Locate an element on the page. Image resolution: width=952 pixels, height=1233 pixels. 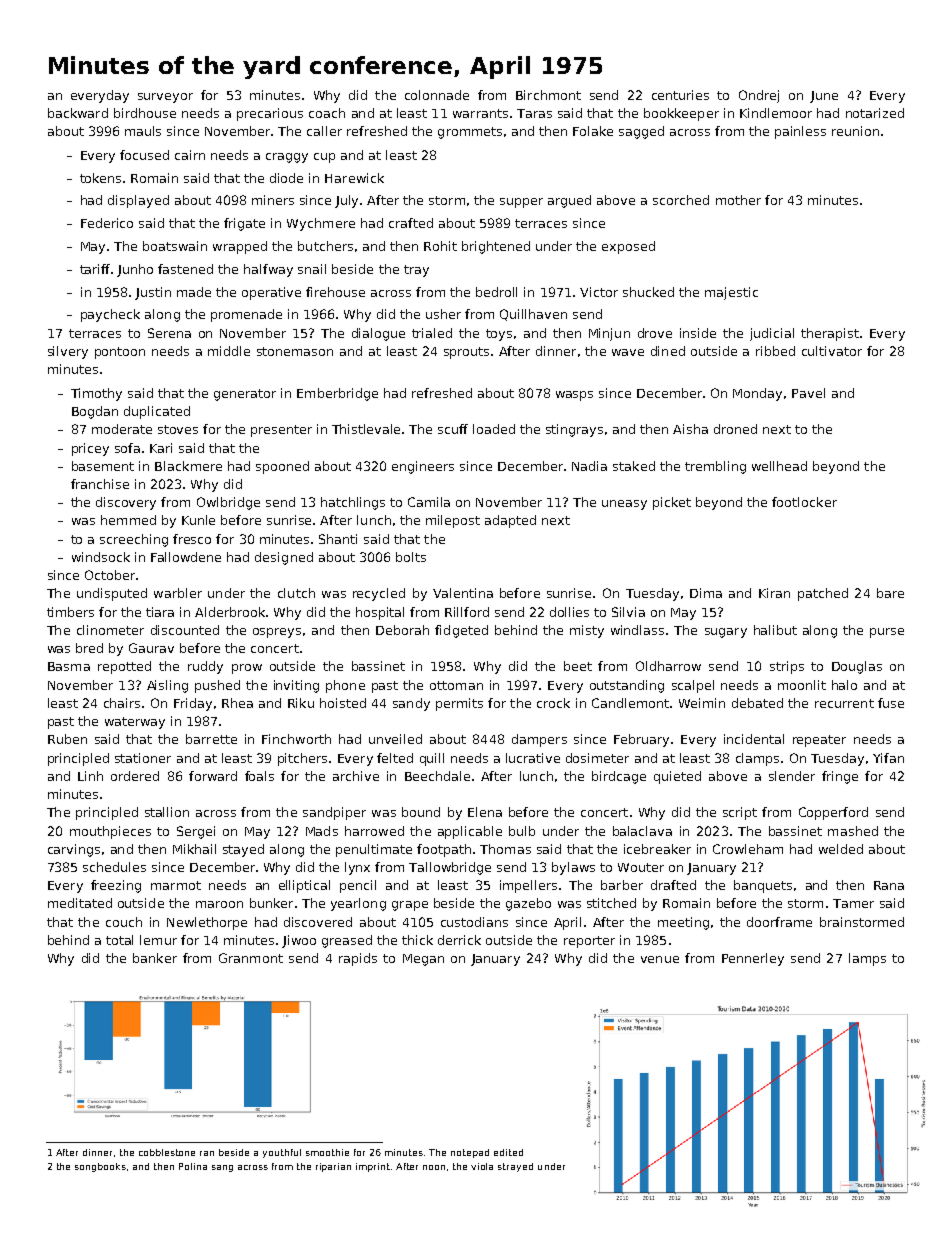
Birchmont is located at coordinates (548, 95).
